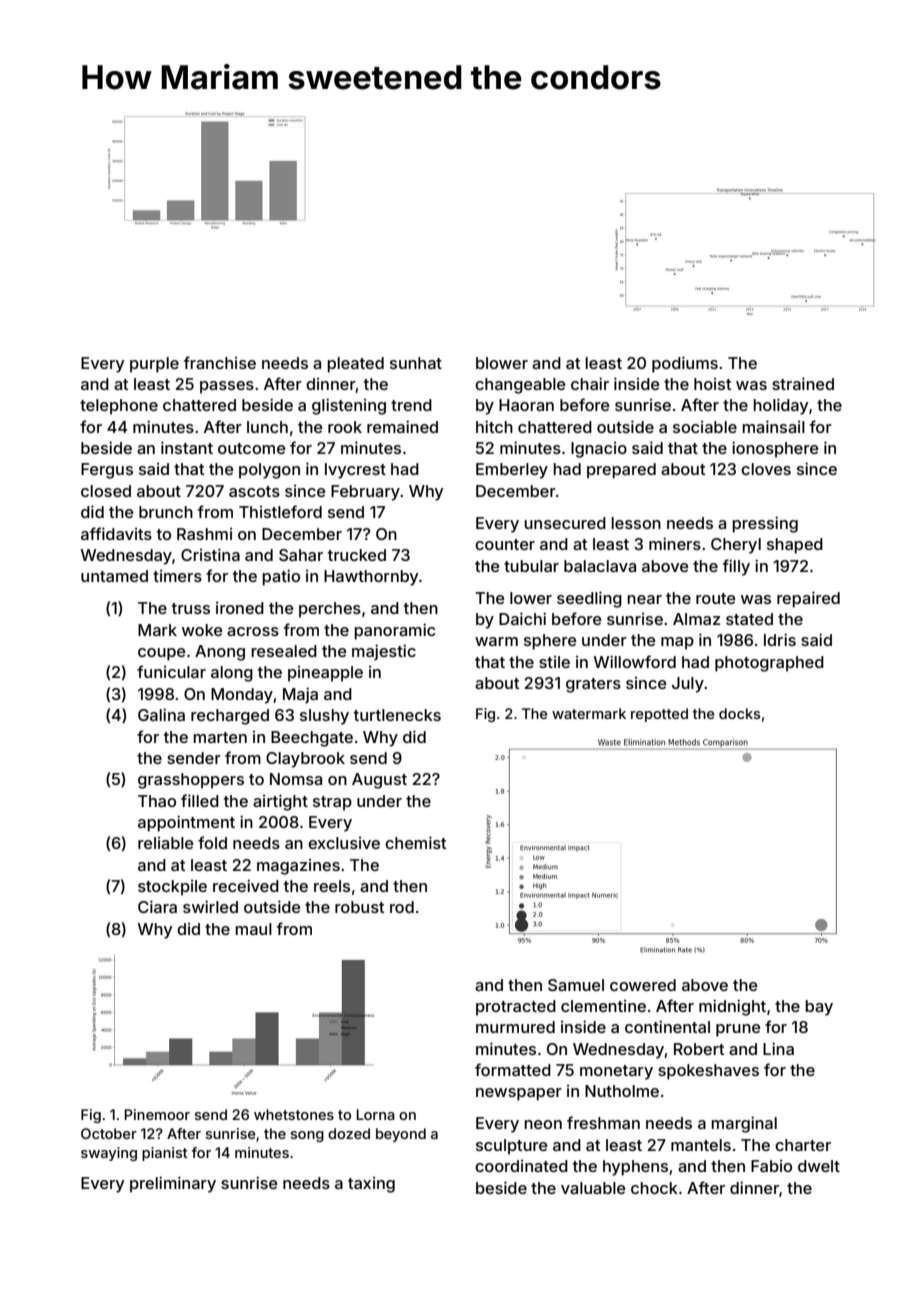  Describe the element at coordinates (401, 1135) in the document. I see `beyond` at that location.
